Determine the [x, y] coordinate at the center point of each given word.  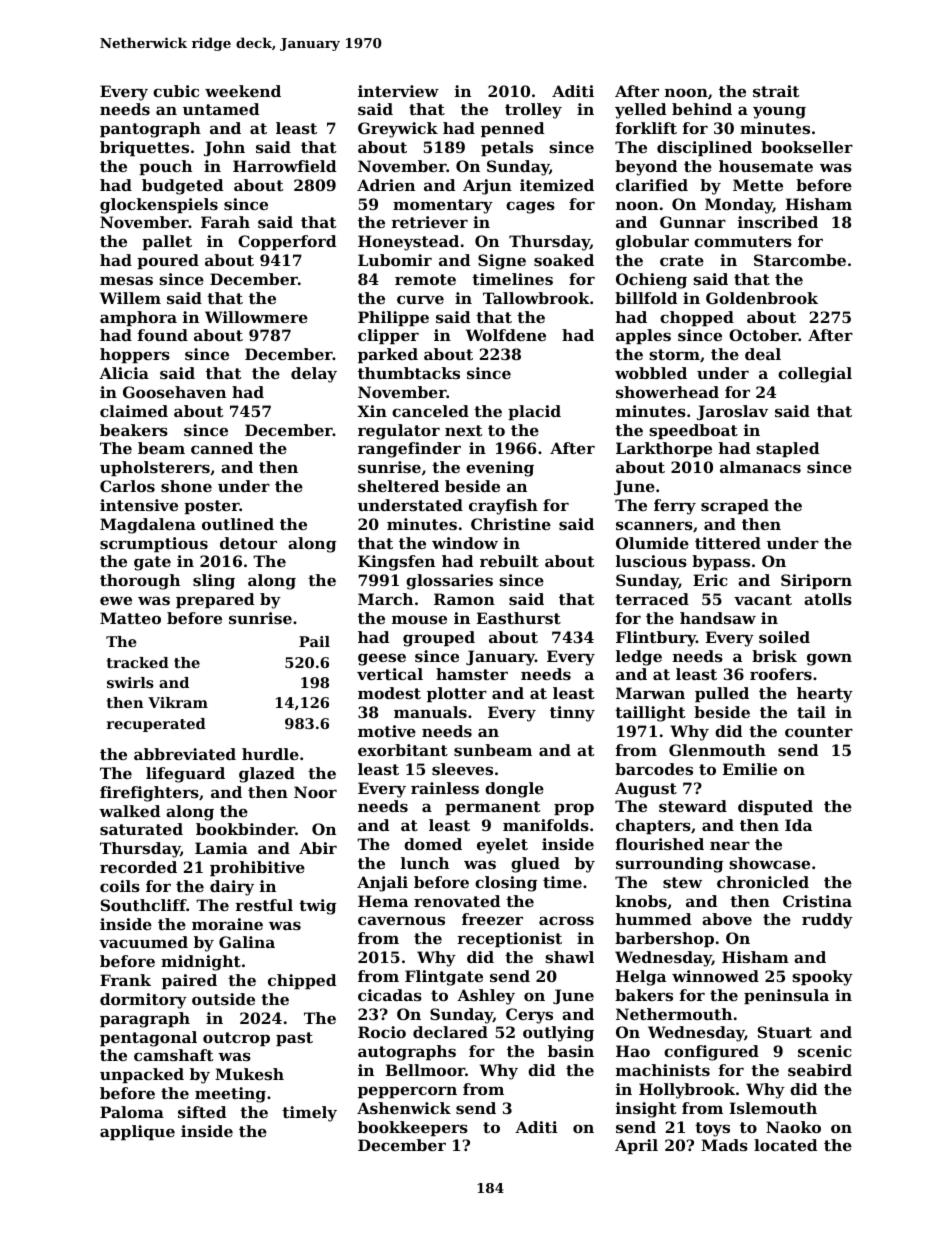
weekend [243, 91]
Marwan [650, 693]
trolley [533, 111]
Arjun [487, 187]
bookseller [807, 147]
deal [763, 354]
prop [574, 809]
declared [450, 1032]
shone [186, 486]
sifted [202, 1112]
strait [776, 91]
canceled [430, 411]
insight [646, 1110]
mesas [126, 280]
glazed [267, 775]
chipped [302, 981]
